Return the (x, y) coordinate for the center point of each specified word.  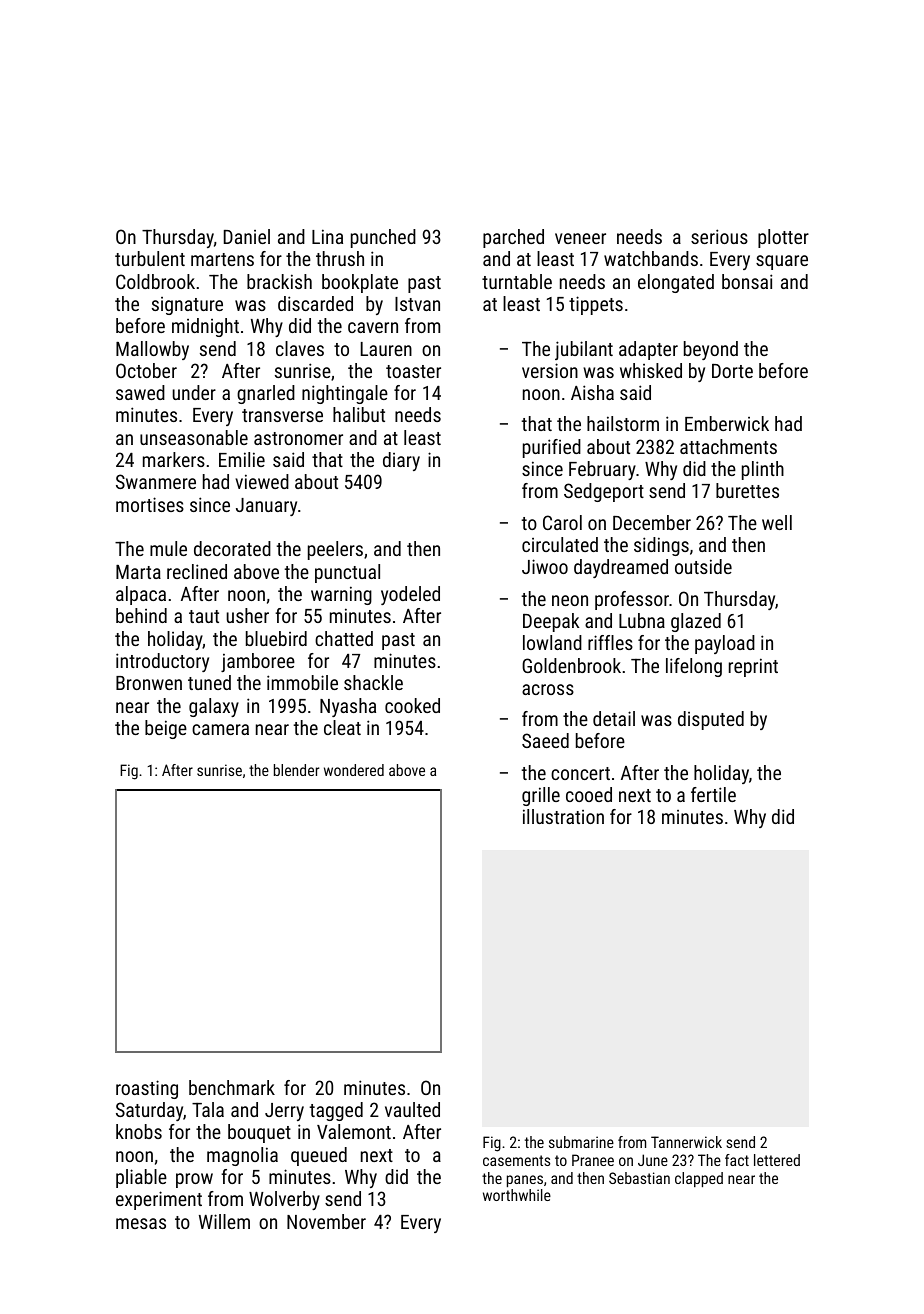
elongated (676, 283)
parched (513, 238)
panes (525, 1181)
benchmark (232, 1087)
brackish (279, 281)
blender (296, 770)
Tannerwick (686, 1142)
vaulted (412, 1109)
